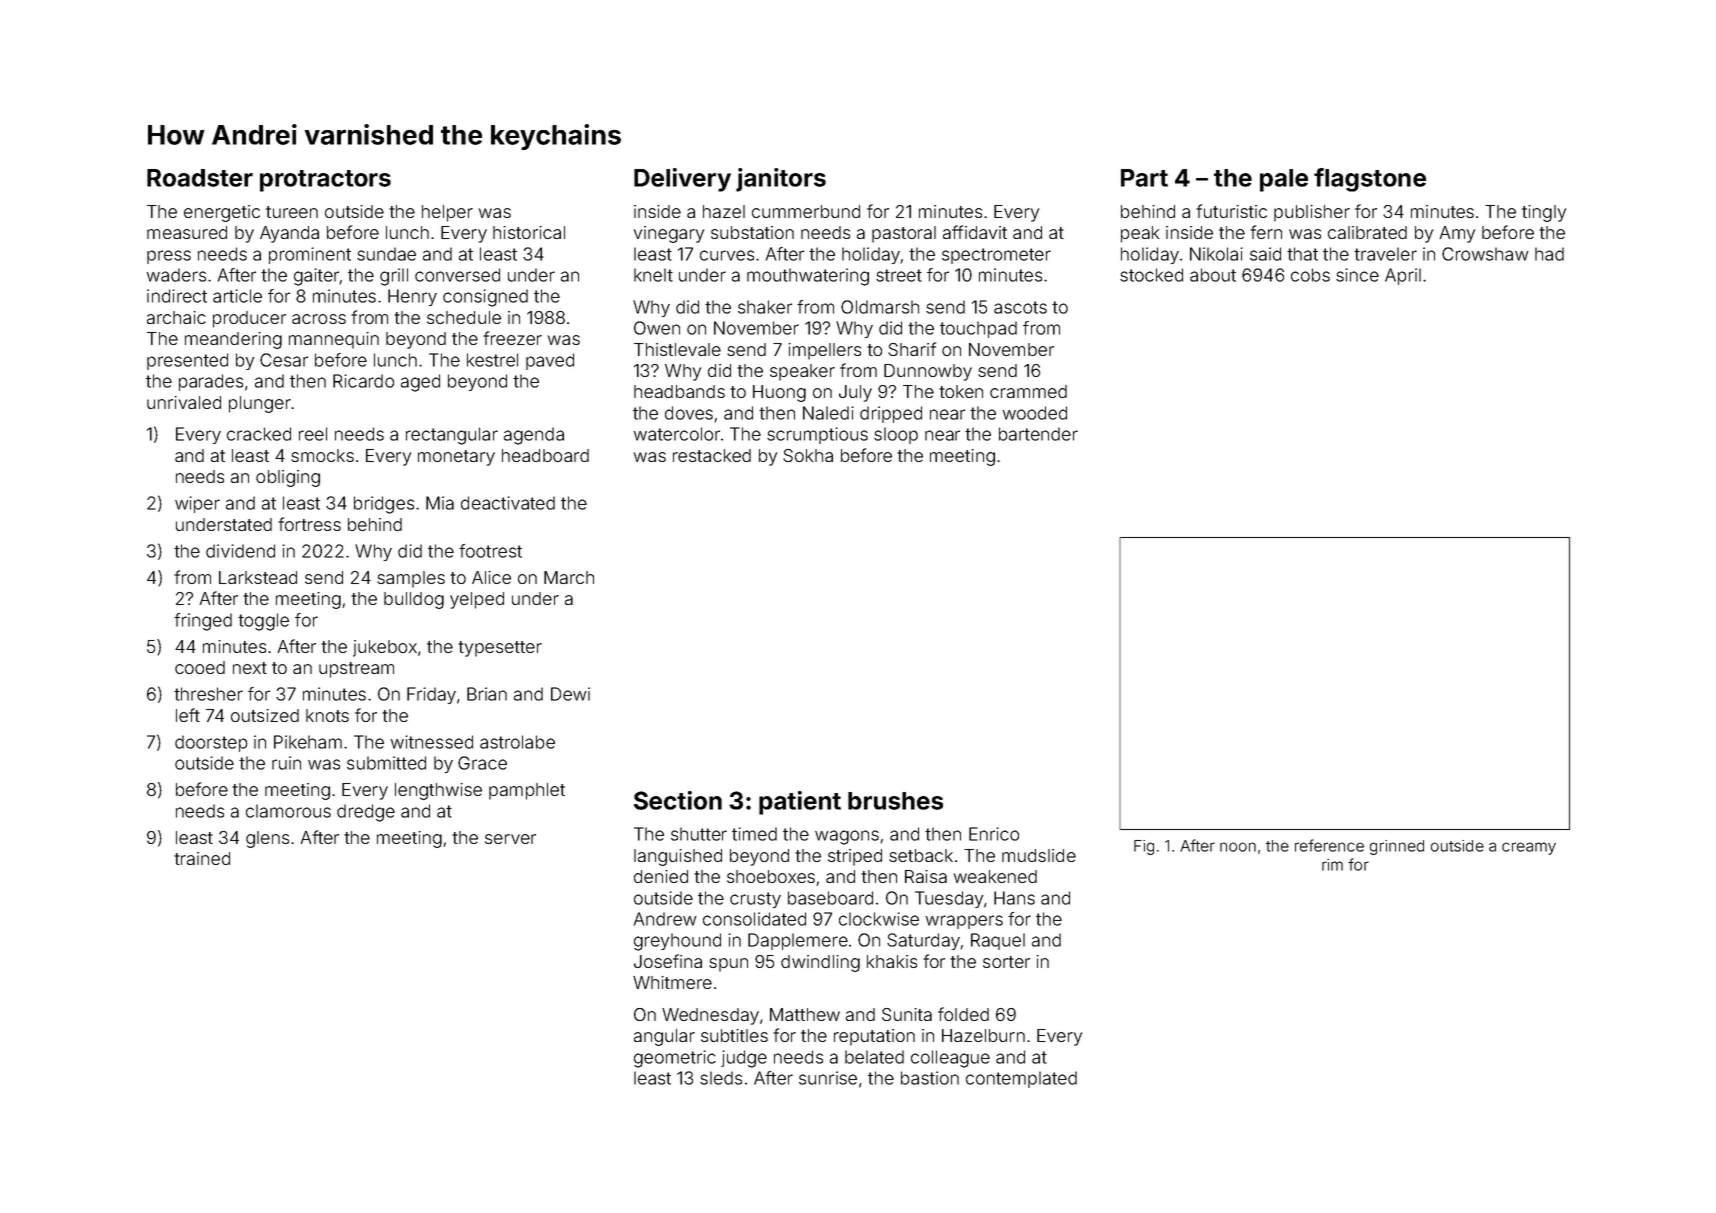 The width and height of the document is (1716, 1213). Describe the element at coordinates (1397, 847) in the document. I see `grinned` at that location.
